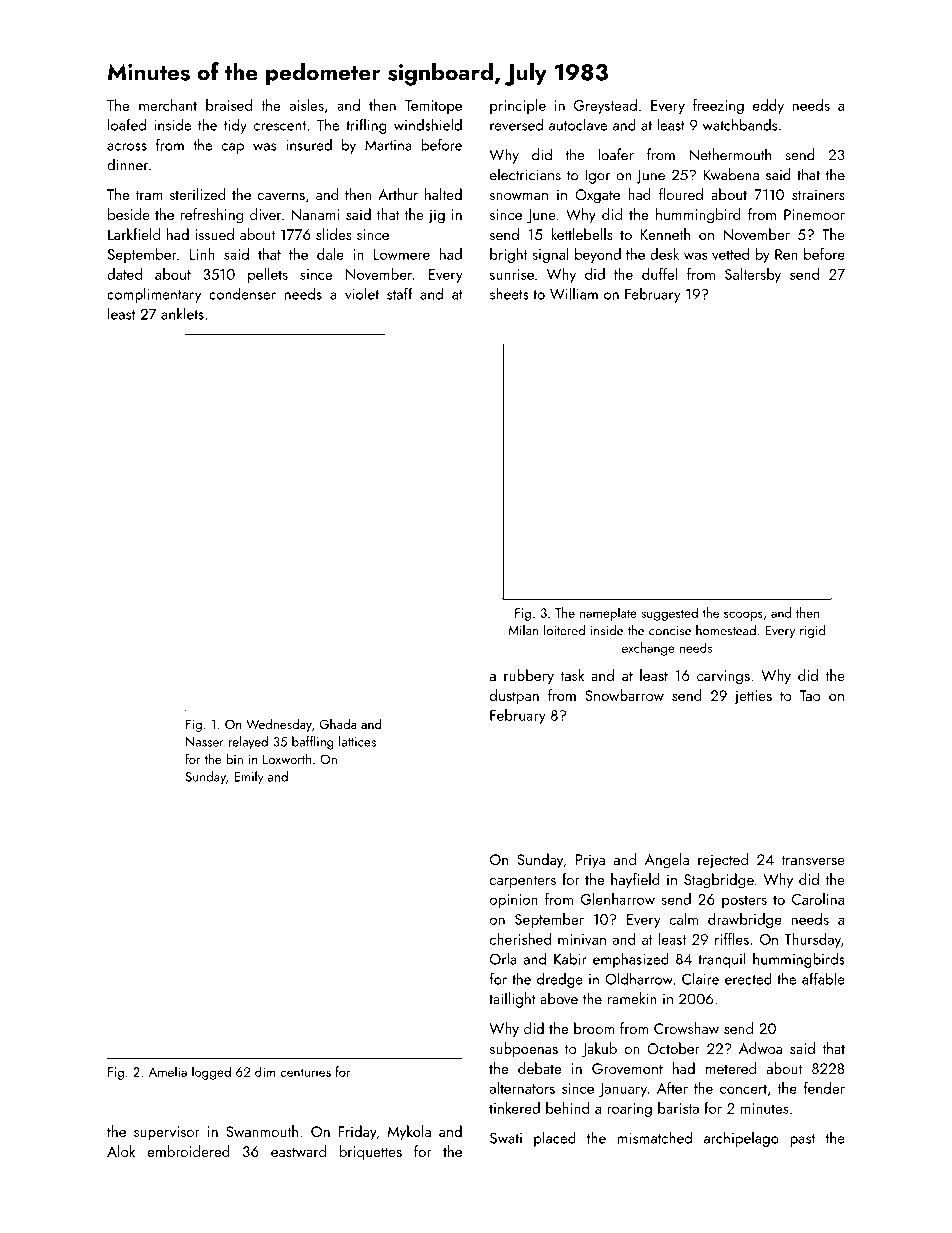 This image has width=952, height=1233. What do you see at coordinates (731, 174) in the image?
I see `Kwabena` at bounding box center [731, 174].
